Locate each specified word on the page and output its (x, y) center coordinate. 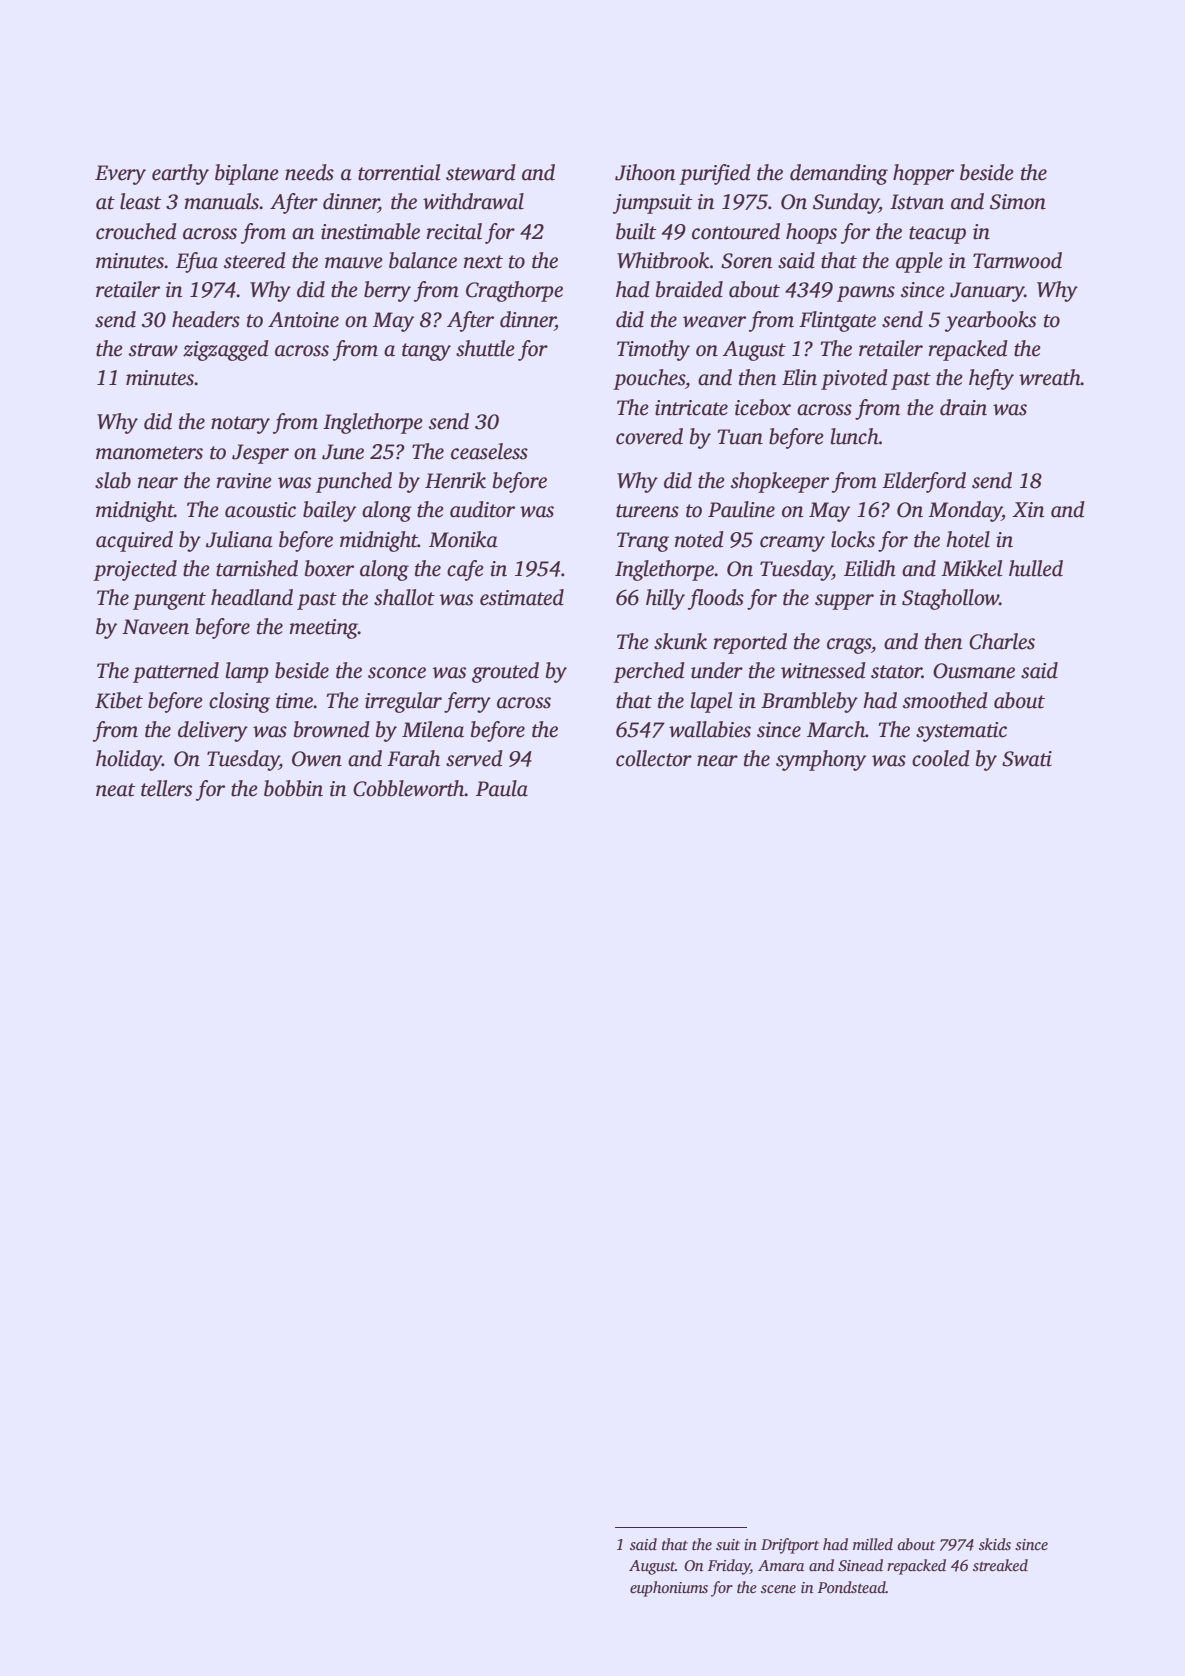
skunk (680, 641)
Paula (502, 788)
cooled (941, 758)
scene (778, 1589)
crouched (136, 231)
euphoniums (669, 1589)
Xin (1028, 510)
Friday (729, 1567)
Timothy (653, 350)
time (294, 701)
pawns (866, 294)
